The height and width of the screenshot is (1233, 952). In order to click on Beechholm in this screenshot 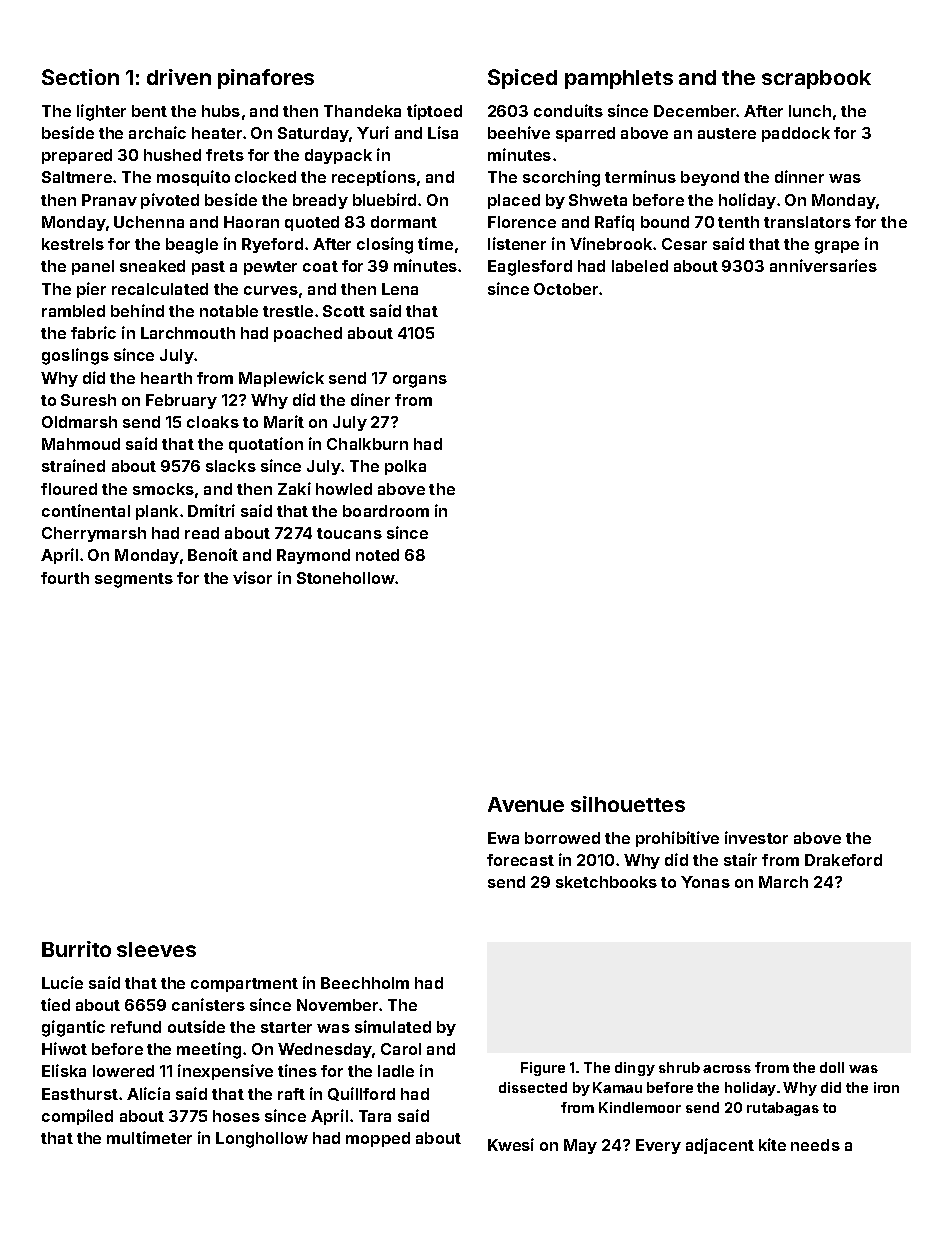, I will do `click(365, 983)`.
